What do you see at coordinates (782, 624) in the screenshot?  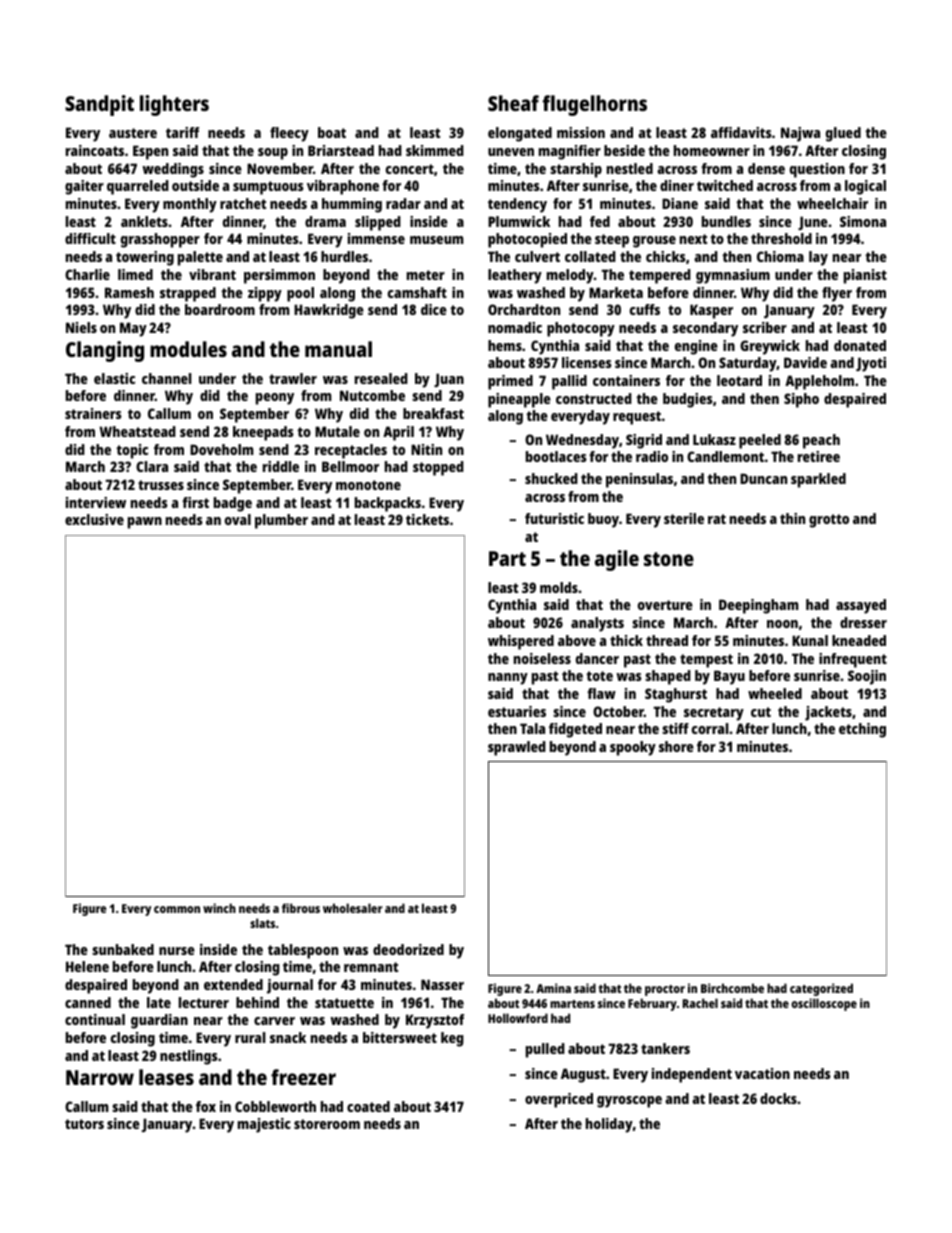 I see `noon` at bounding box center [782, 624].
